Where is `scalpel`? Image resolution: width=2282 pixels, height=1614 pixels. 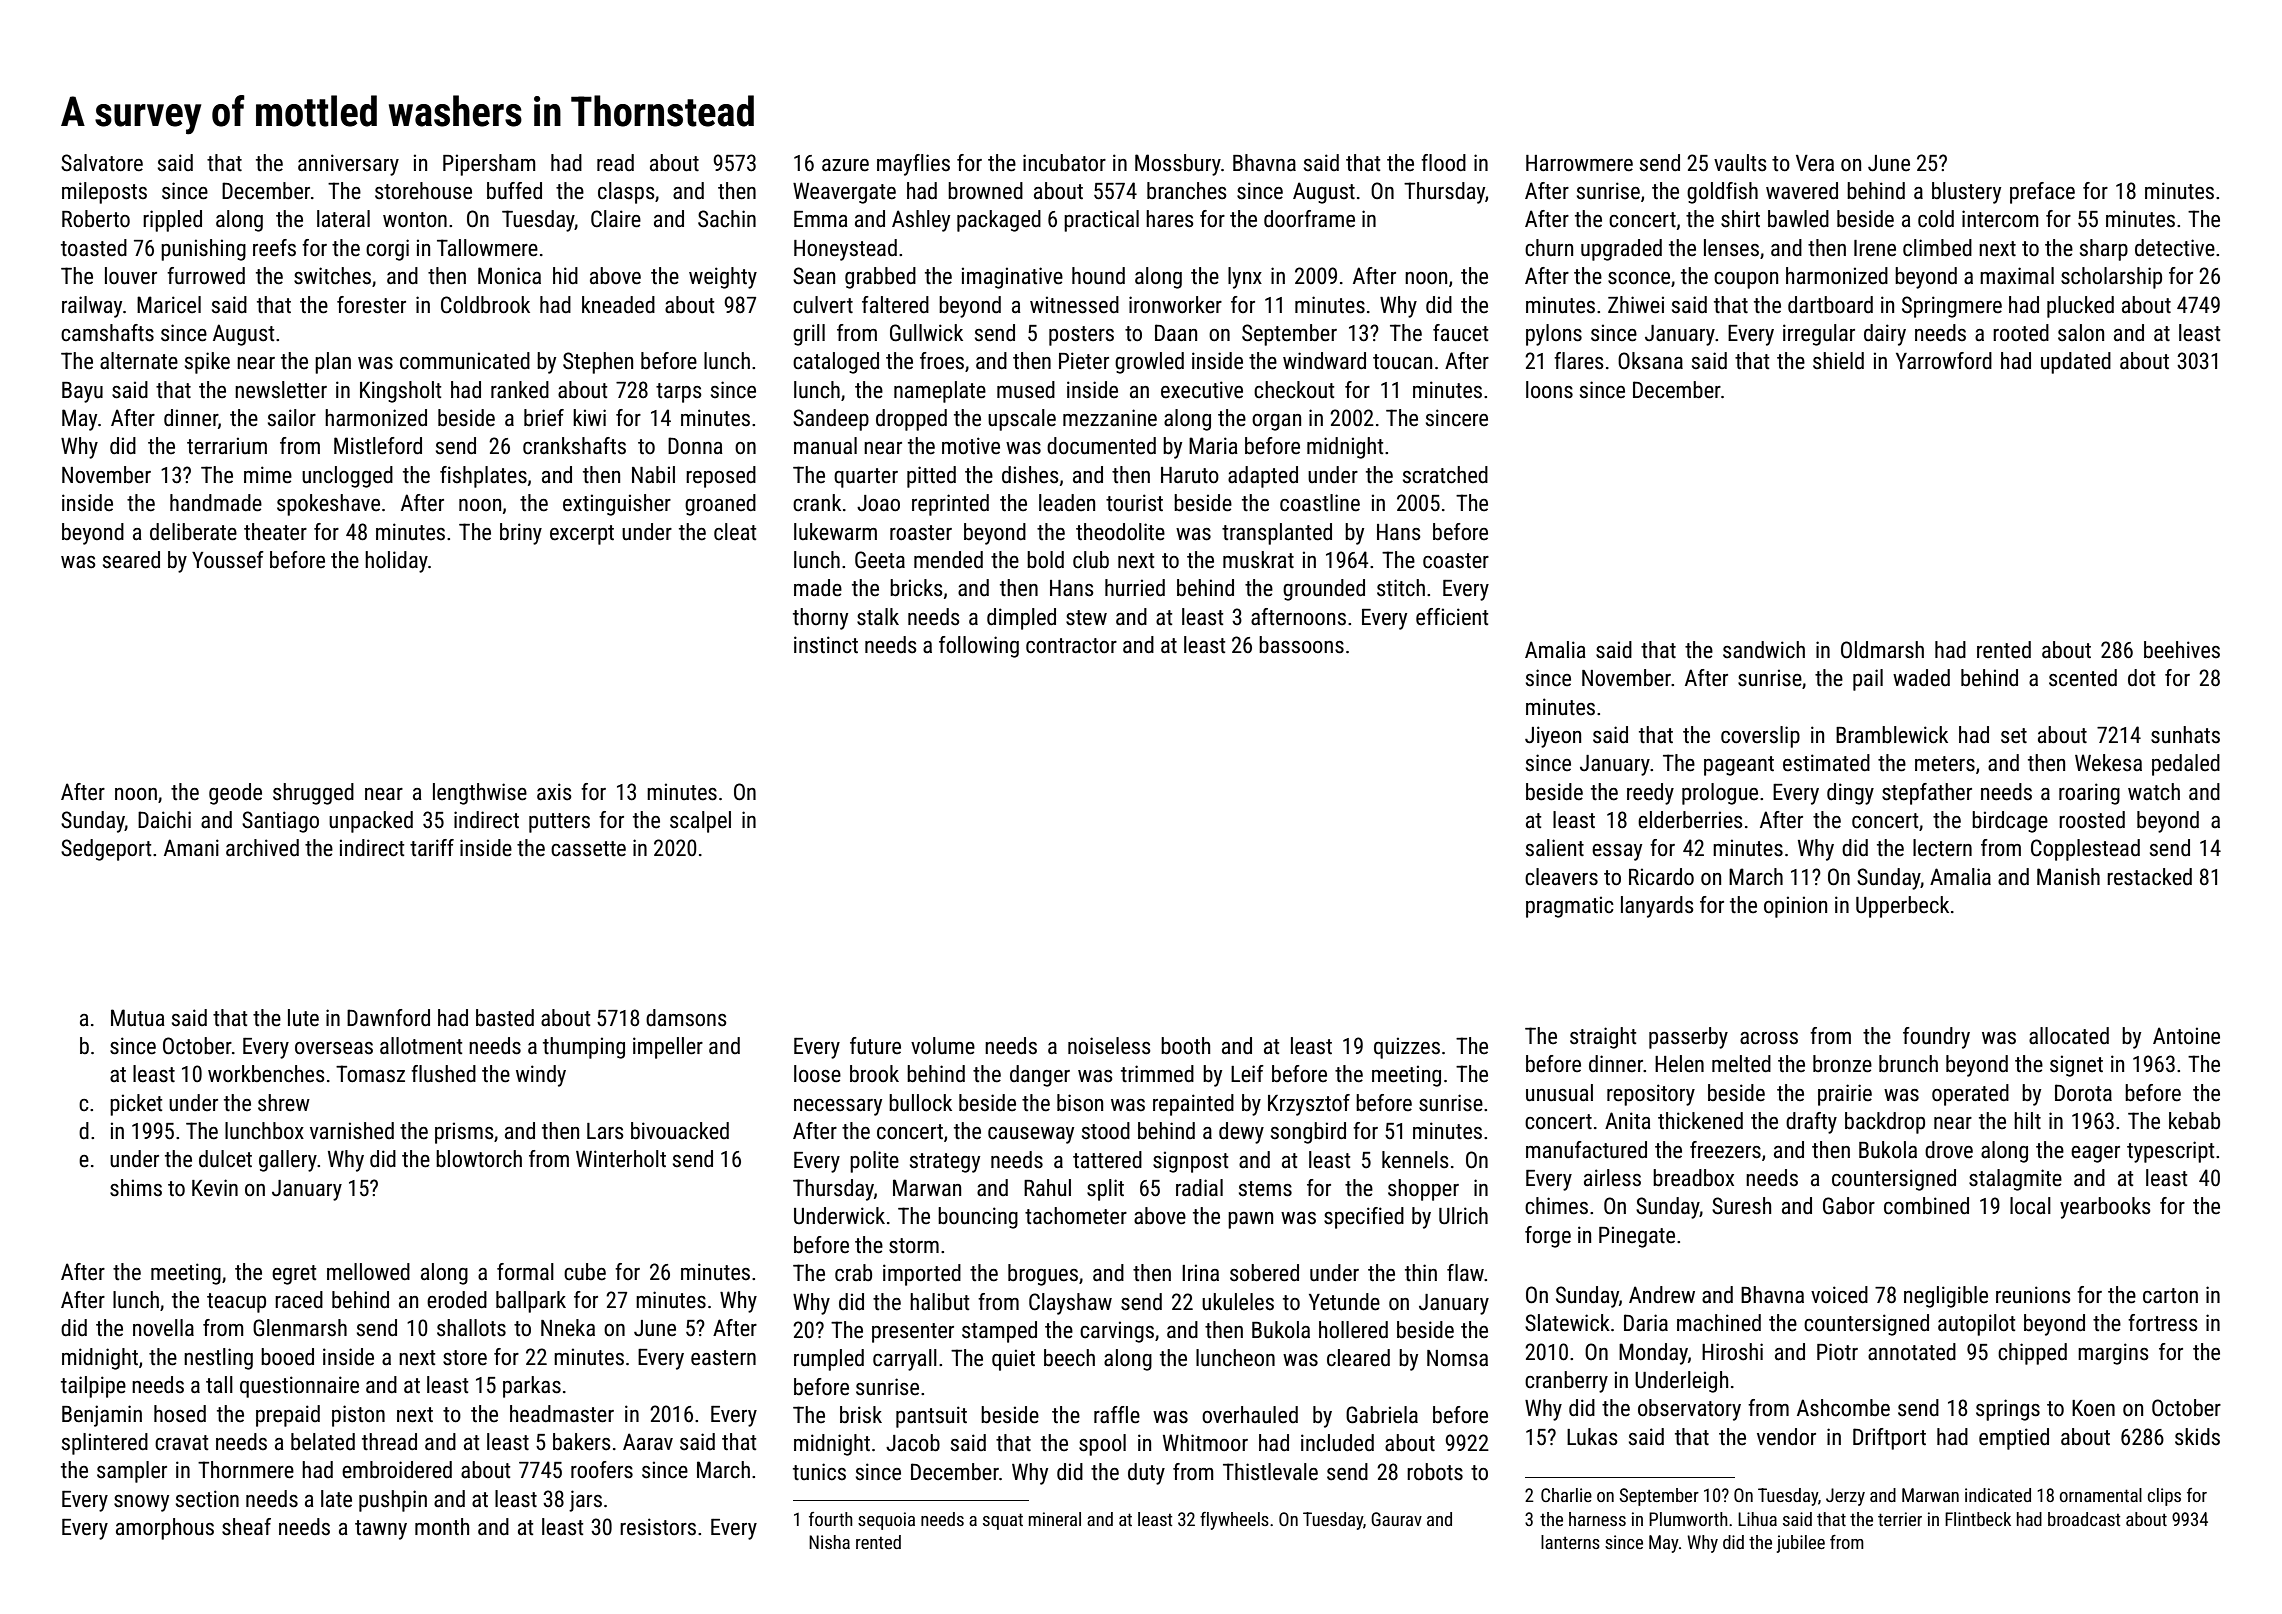 scalpel is located at coordinates (700, 822).
